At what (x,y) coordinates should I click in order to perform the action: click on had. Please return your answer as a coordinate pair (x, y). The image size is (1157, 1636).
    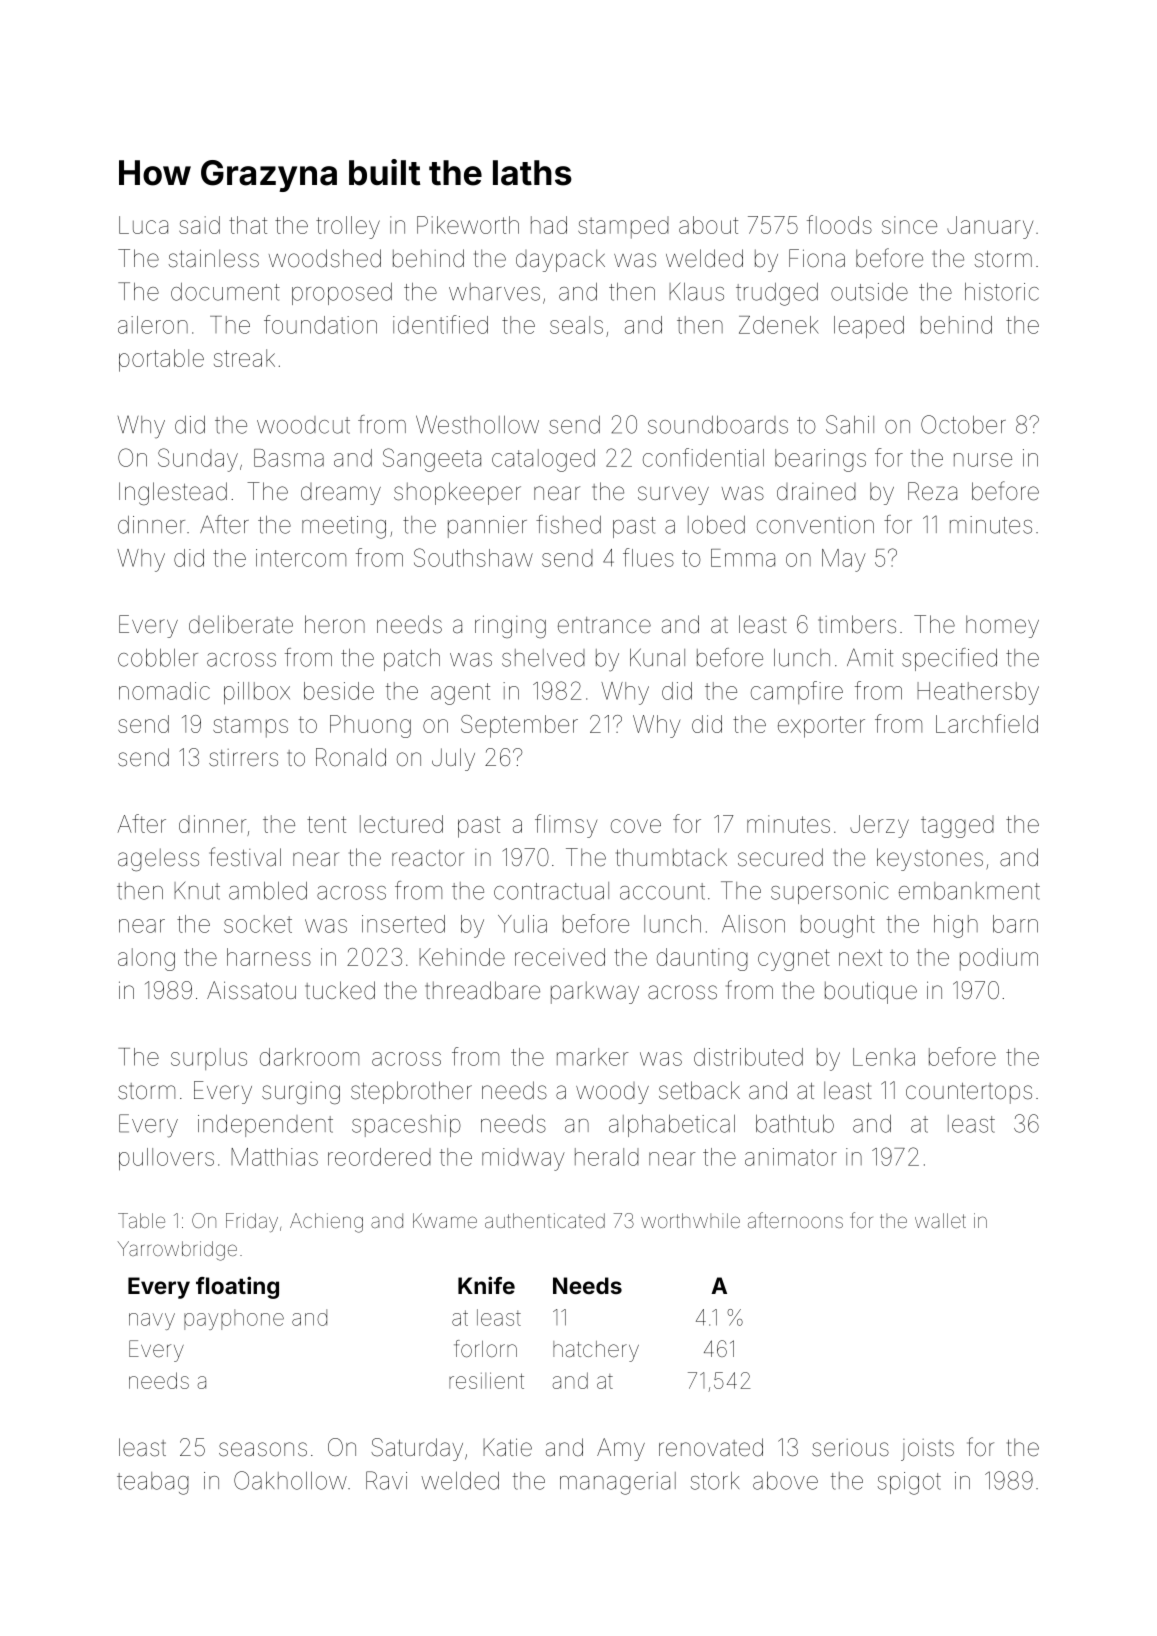
    Looking at the image, I should click on (549, 225).
